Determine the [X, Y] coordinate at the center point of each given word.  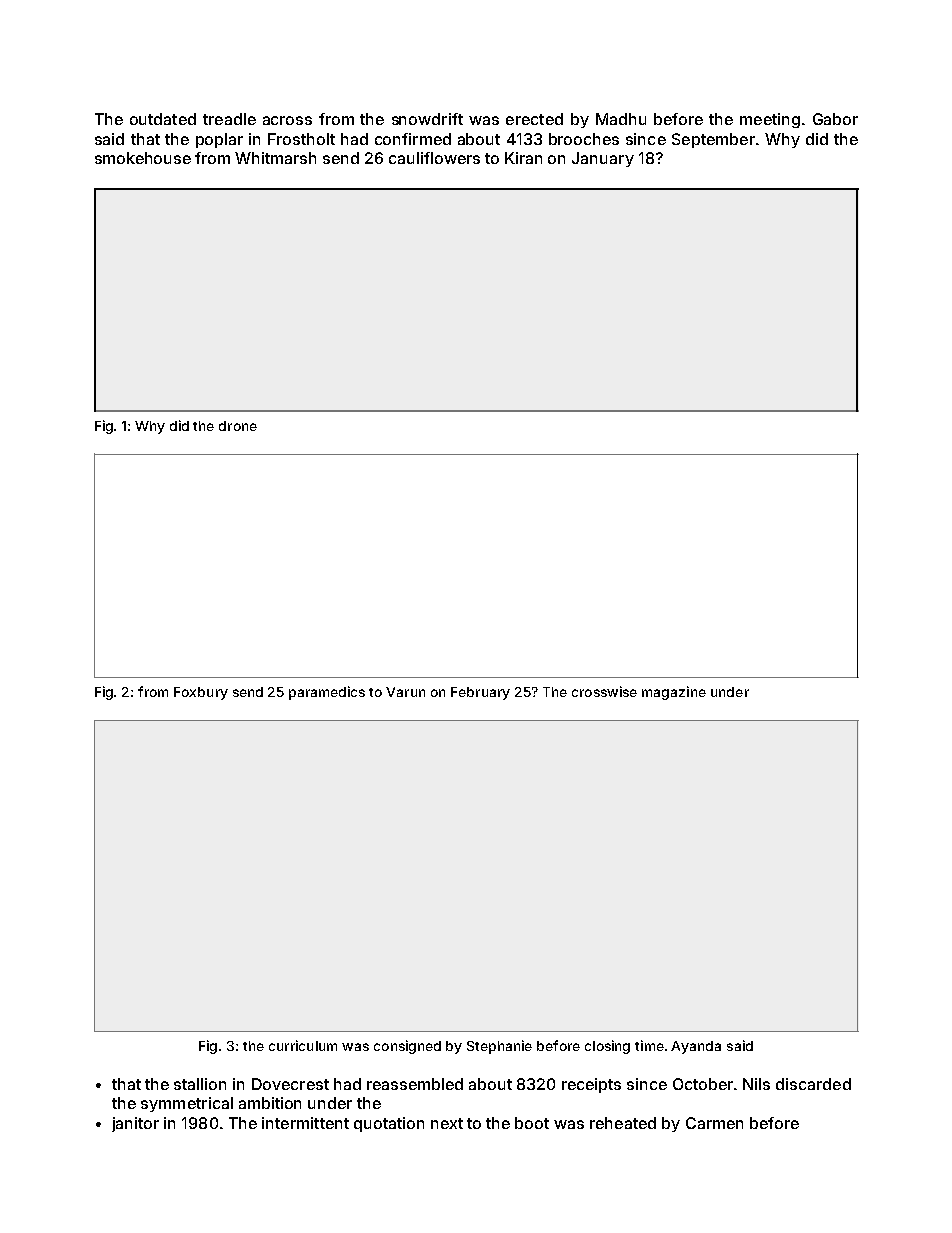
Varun [405, 692]
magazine [674, 693]
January [603, 159]
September [713, 140]
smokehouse [143, 158]
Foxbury [201, 693]
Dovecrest [290, 1084]
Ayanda [696, 1047]
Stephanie [499, 1047]
